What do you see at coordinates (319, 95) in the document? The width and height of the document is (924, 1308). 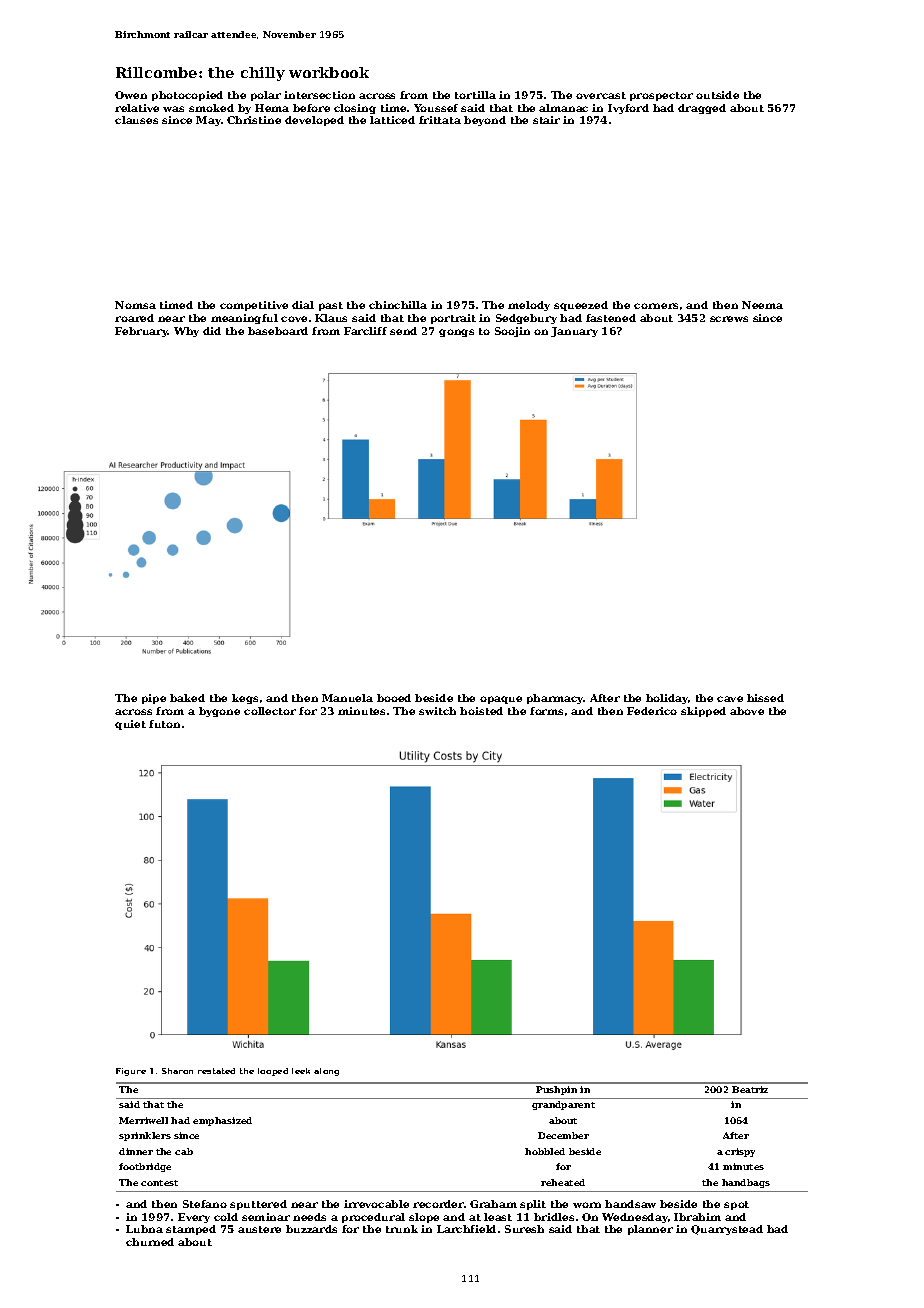 I see `intersection` at bounding box center [319, 95].
